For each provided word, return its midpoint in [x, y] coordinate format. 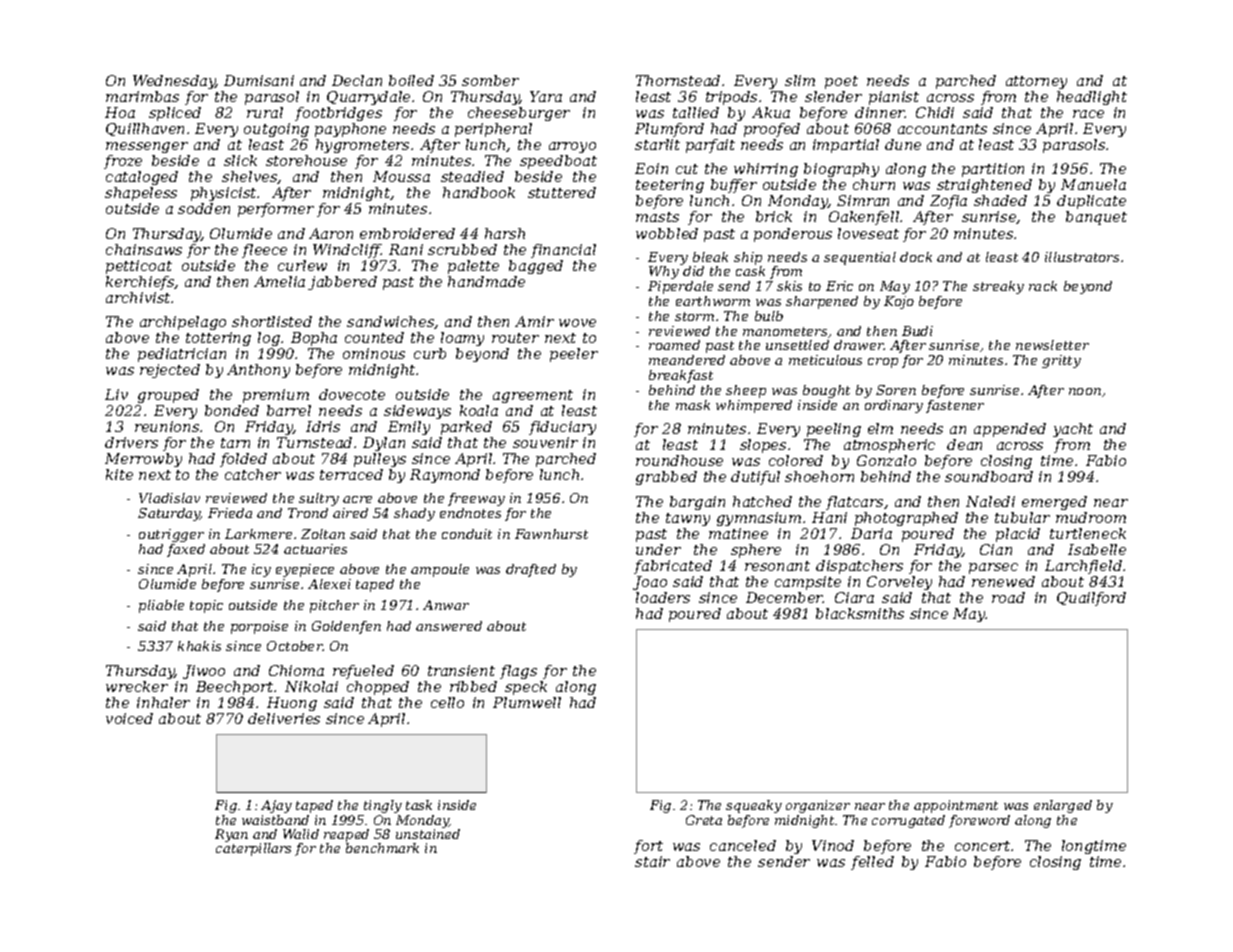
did [693, 271]
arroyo [572, 147]
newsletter [1052, 345]
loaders [663, 597]
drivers [131, 442]
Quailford [1091, 599]
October [295, 646]
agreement [533, 396]
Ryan [231, 835]
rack [1043, 286]
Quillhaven [145, 129]
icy [261, 570]
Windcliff [347, 251]
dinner [880, 112]
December [784, 597]
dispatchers [859, 567]
